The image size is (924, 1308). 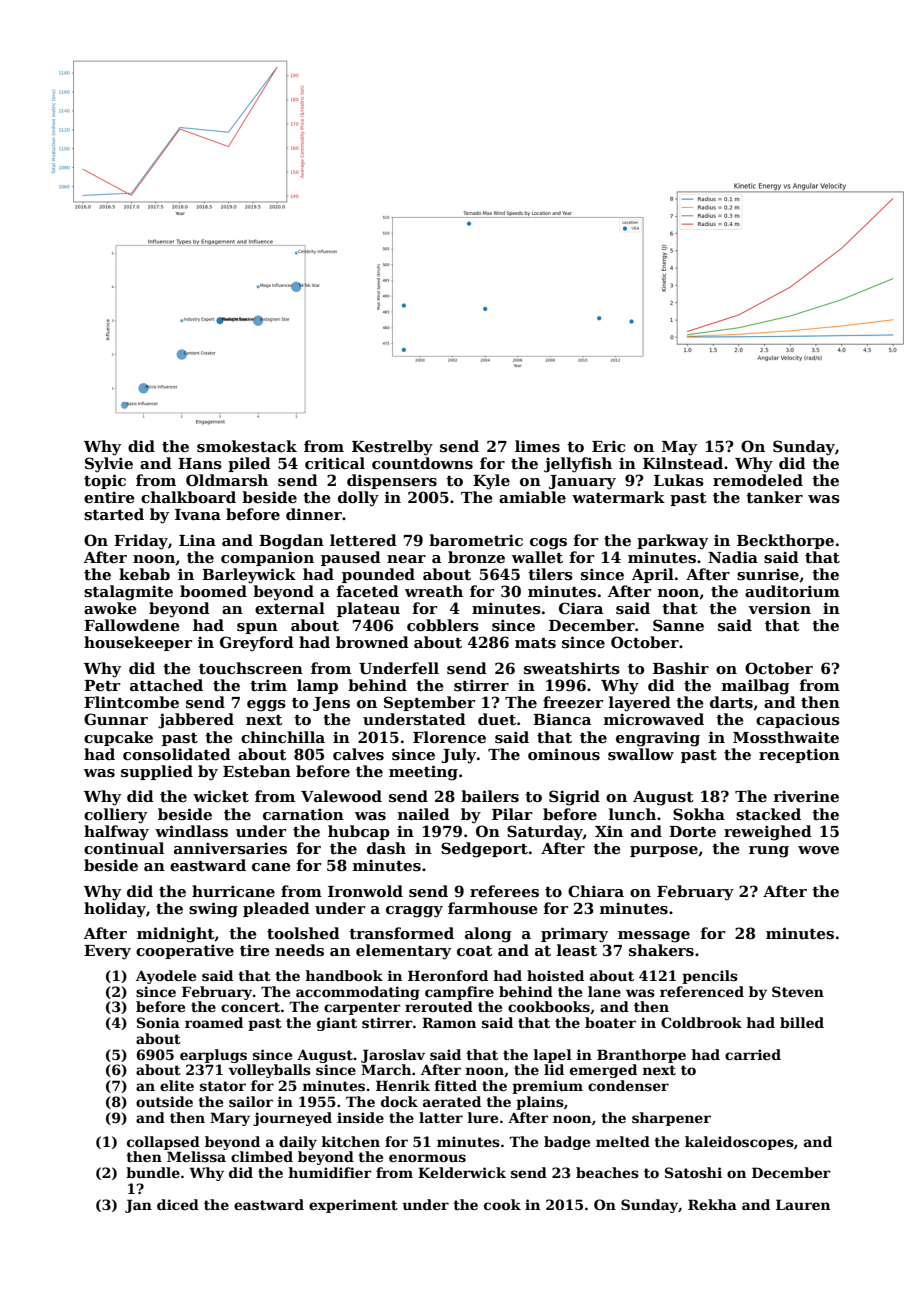 What do you see at coordinates (803, 1204) in the screenshot?
I see `Lauren` at bounding box center [803, 1204].
